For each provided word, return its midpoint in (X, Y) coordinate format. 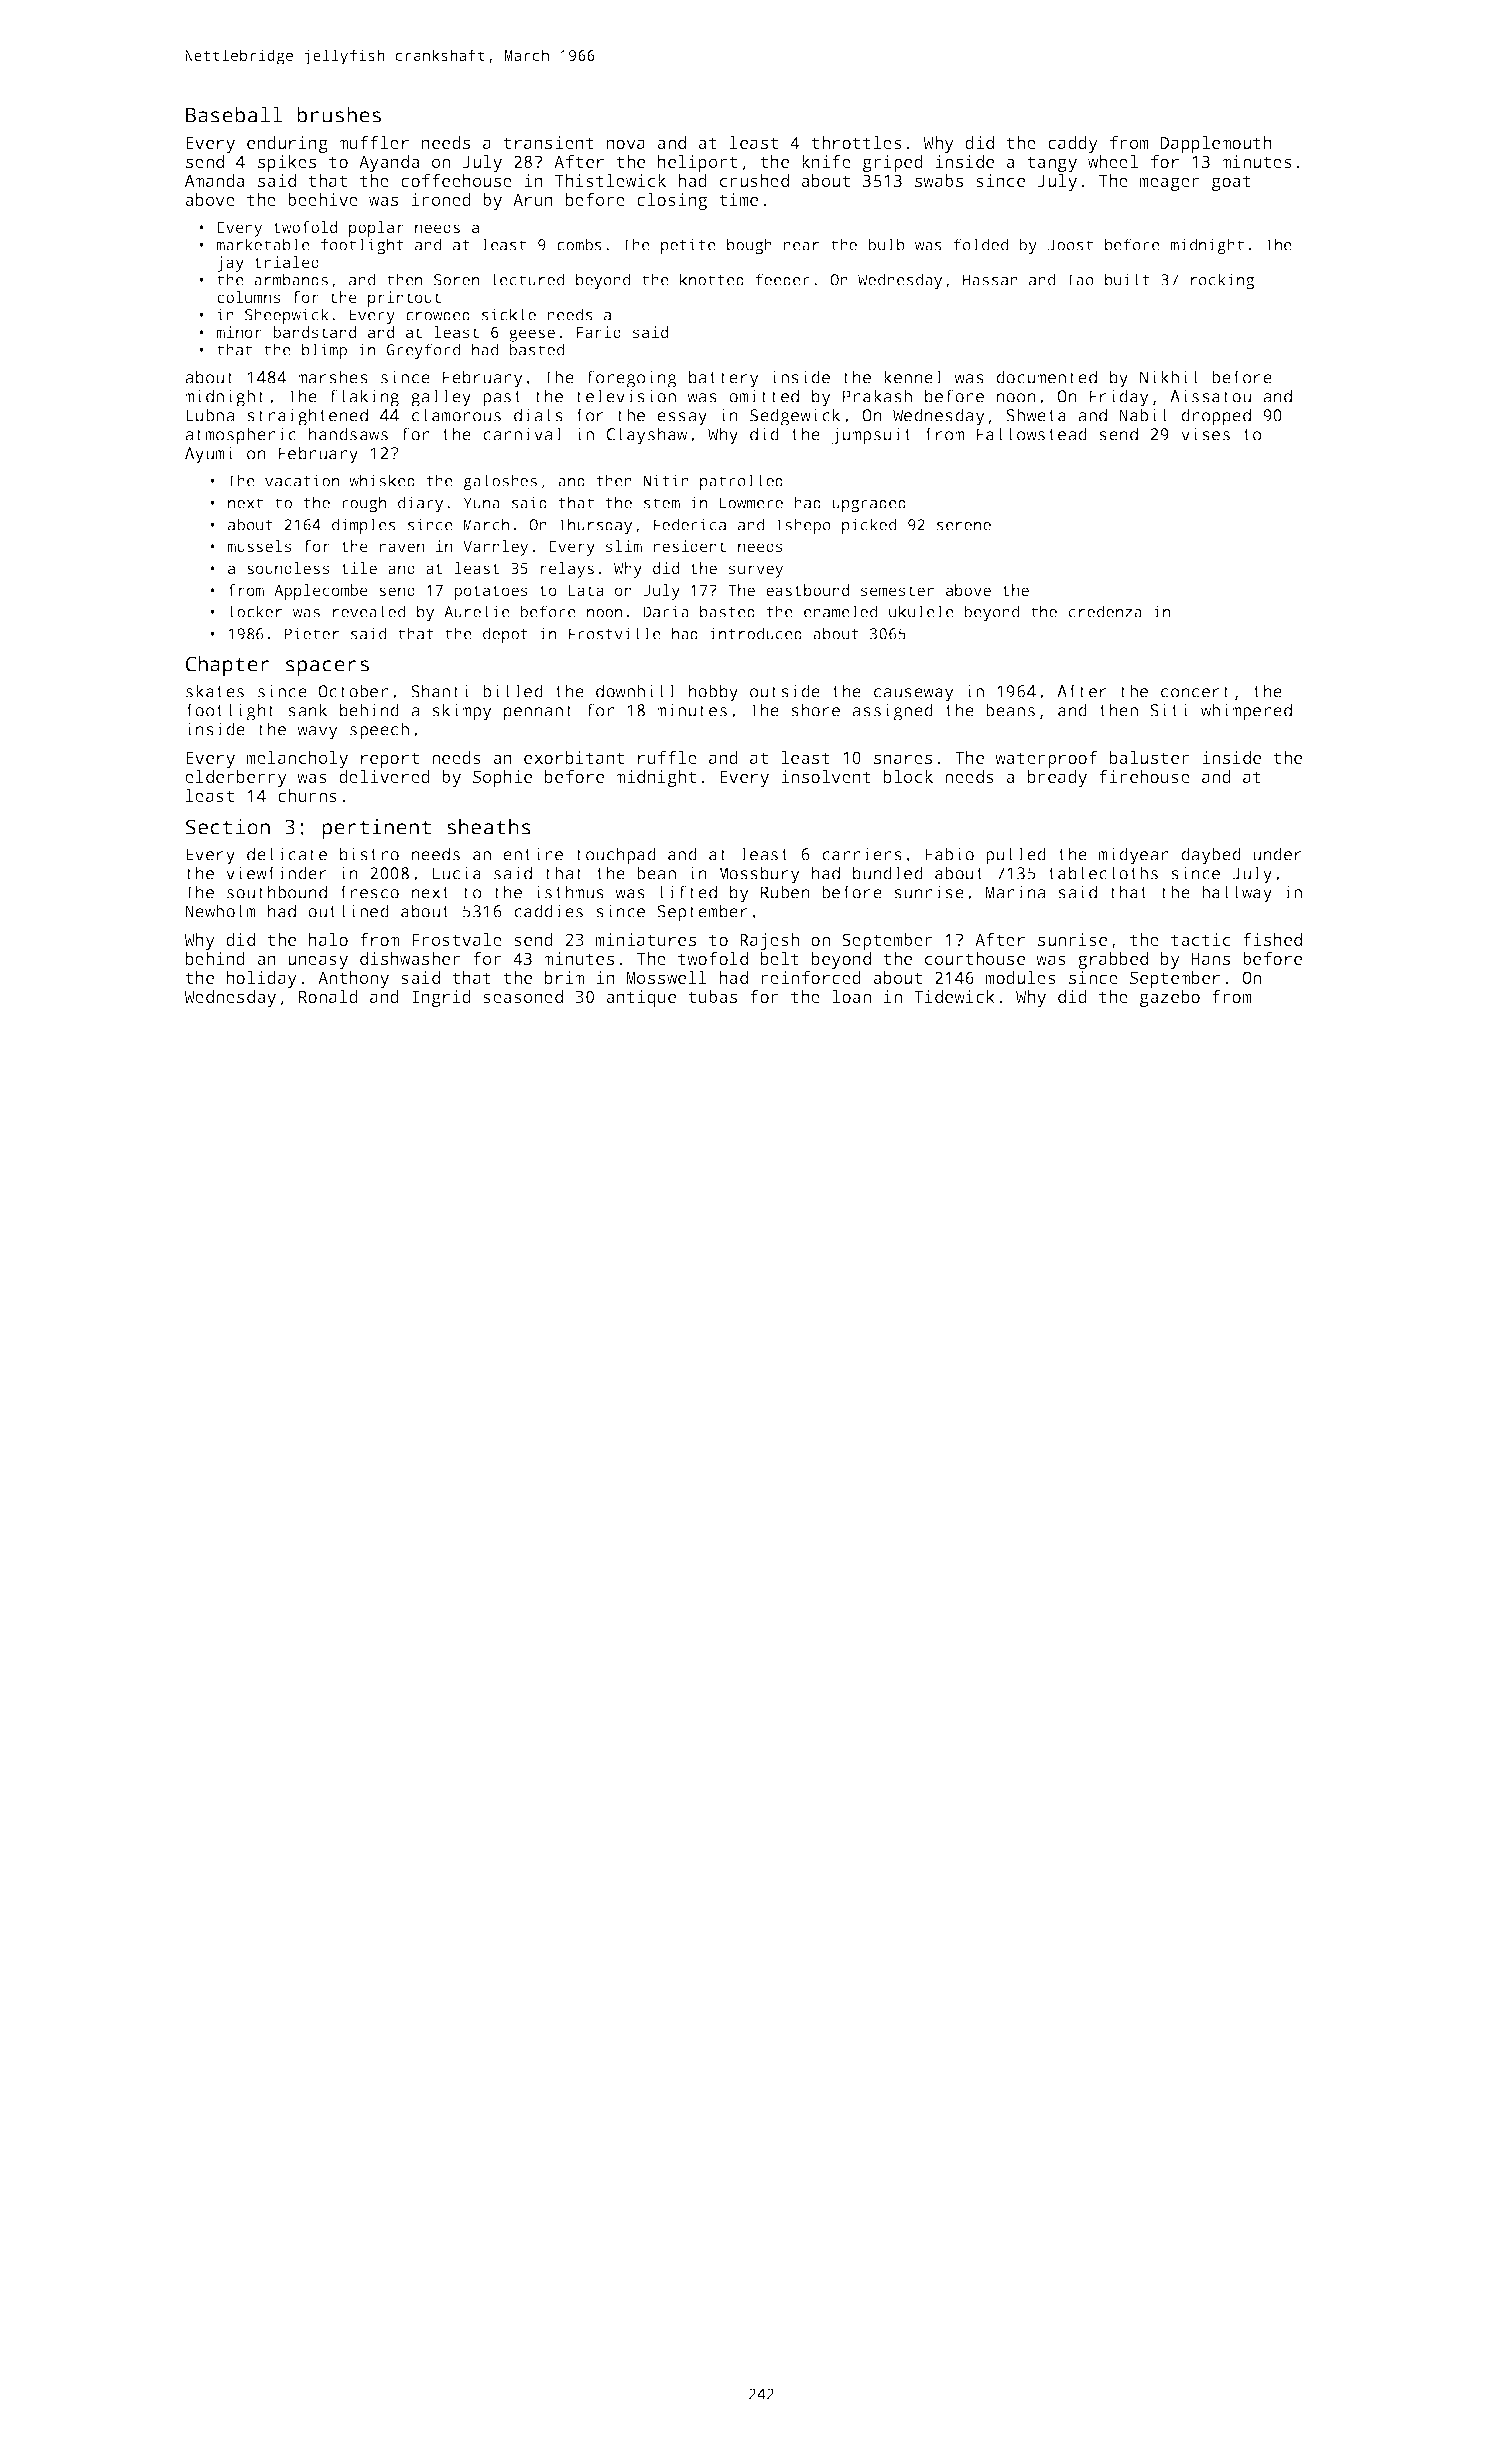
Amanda (214, 180)
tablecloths (1103, 873)
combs (579, 244)
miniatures (646, 939)
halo (328, 939)
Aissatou (1210, 396)
